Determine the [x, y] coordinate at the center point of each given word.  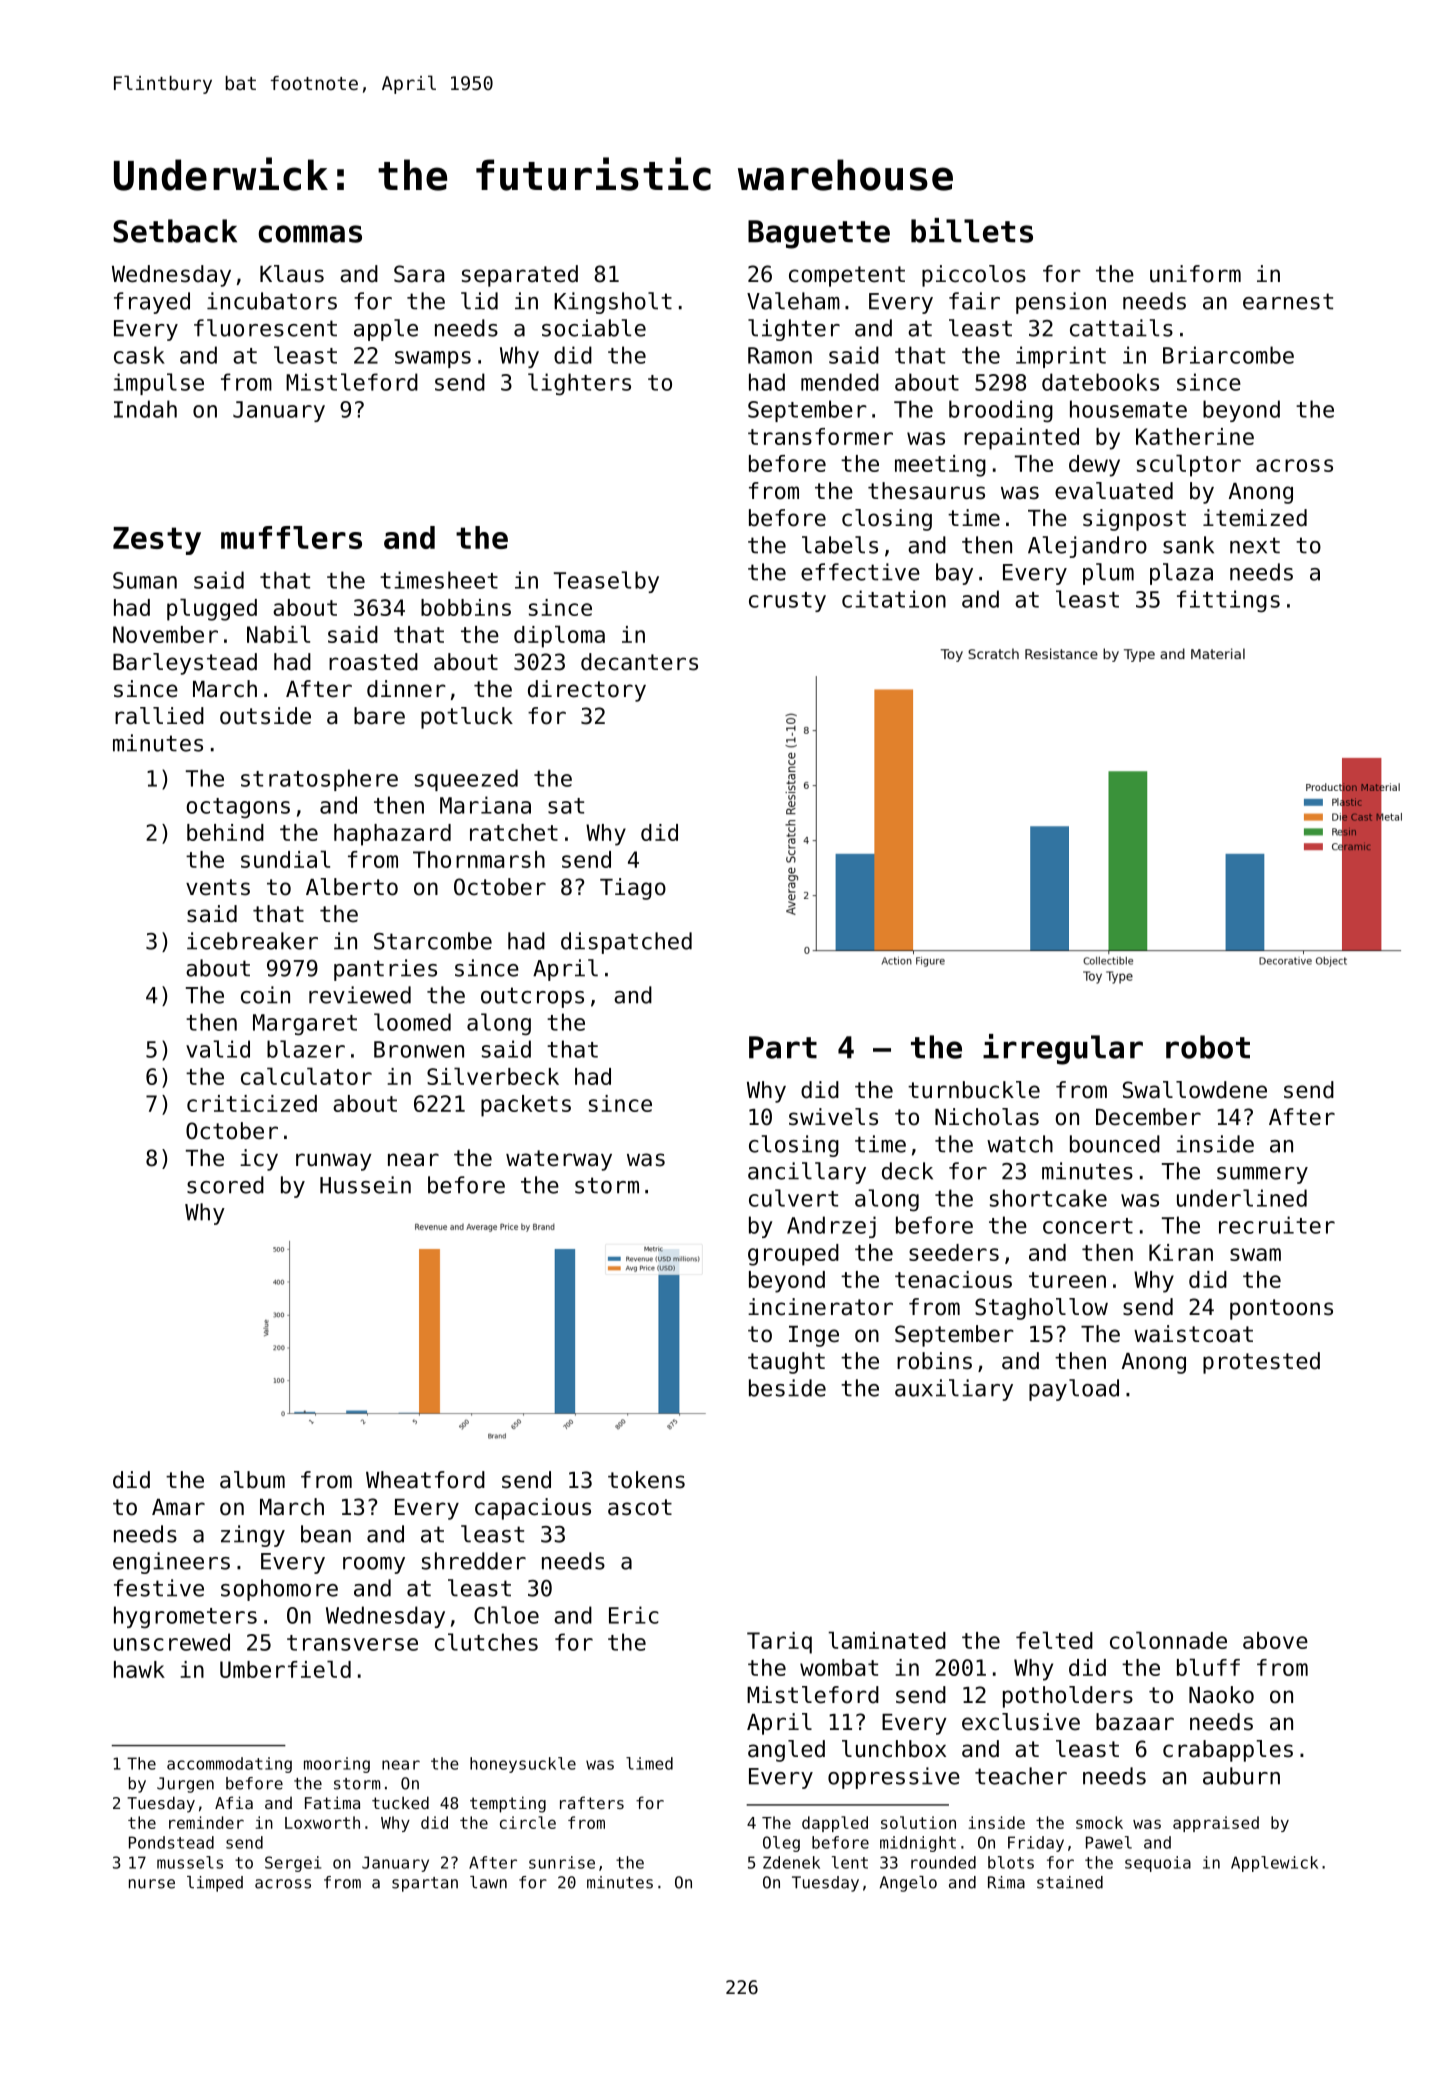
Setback [175, 231]
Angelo [908, 1884]
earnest [1288, 301]
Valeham [793, 301]
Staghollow [1041, 1309]
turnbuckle [974, 1090]
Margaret [305, 1025]
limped [215, 1884]
